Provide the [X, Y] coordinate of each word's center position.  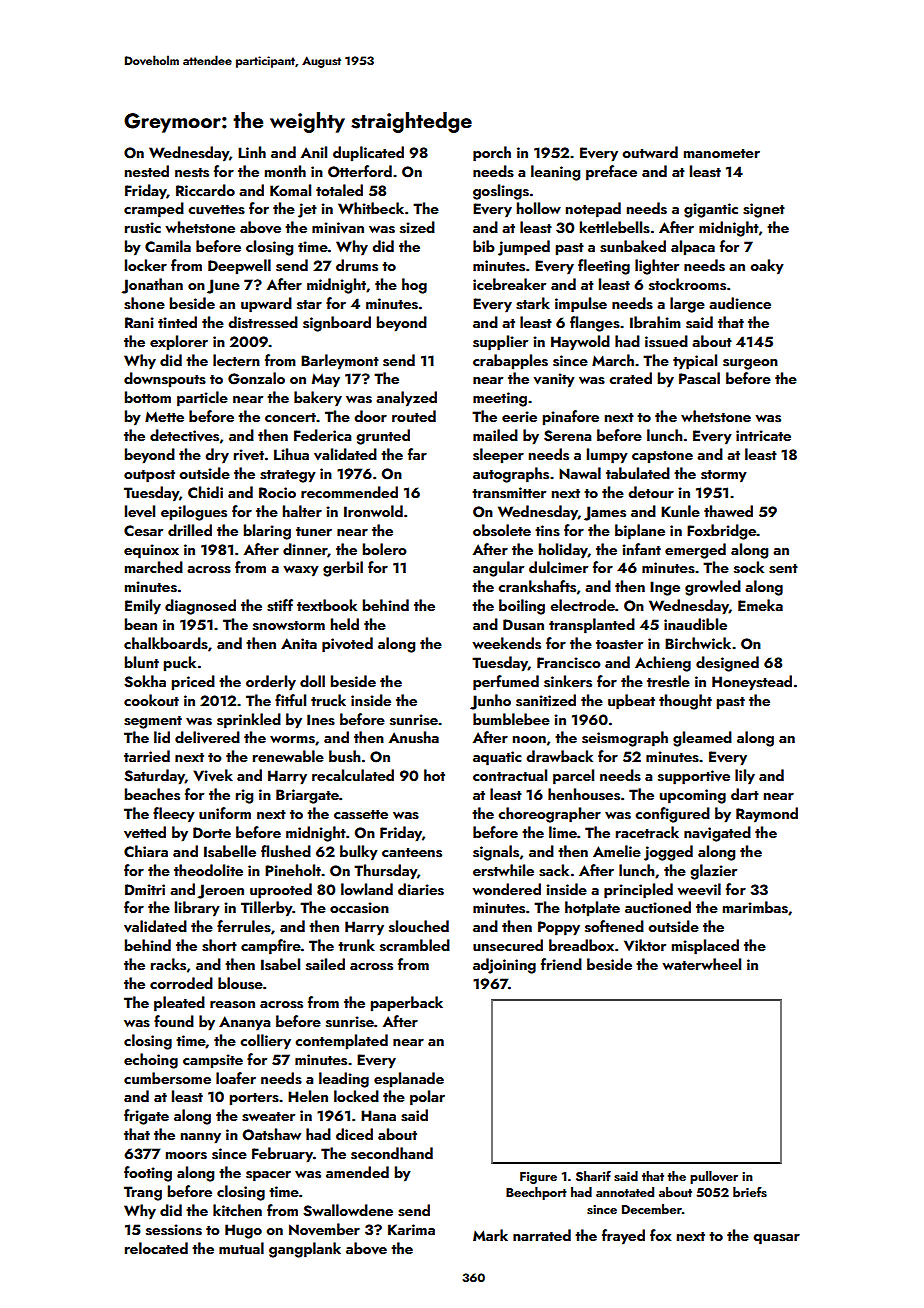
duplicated [368, 154]
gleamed [702, 739]
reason [232, 1005]
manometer [722, 153]
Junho [490, 702]
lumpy [607, 456]
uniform [225, 813]
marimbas [755, 907]
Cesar [143, 531]
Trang [143, 1193]
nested [147, 171]
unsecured [508, 945]
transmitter [509, 493]
